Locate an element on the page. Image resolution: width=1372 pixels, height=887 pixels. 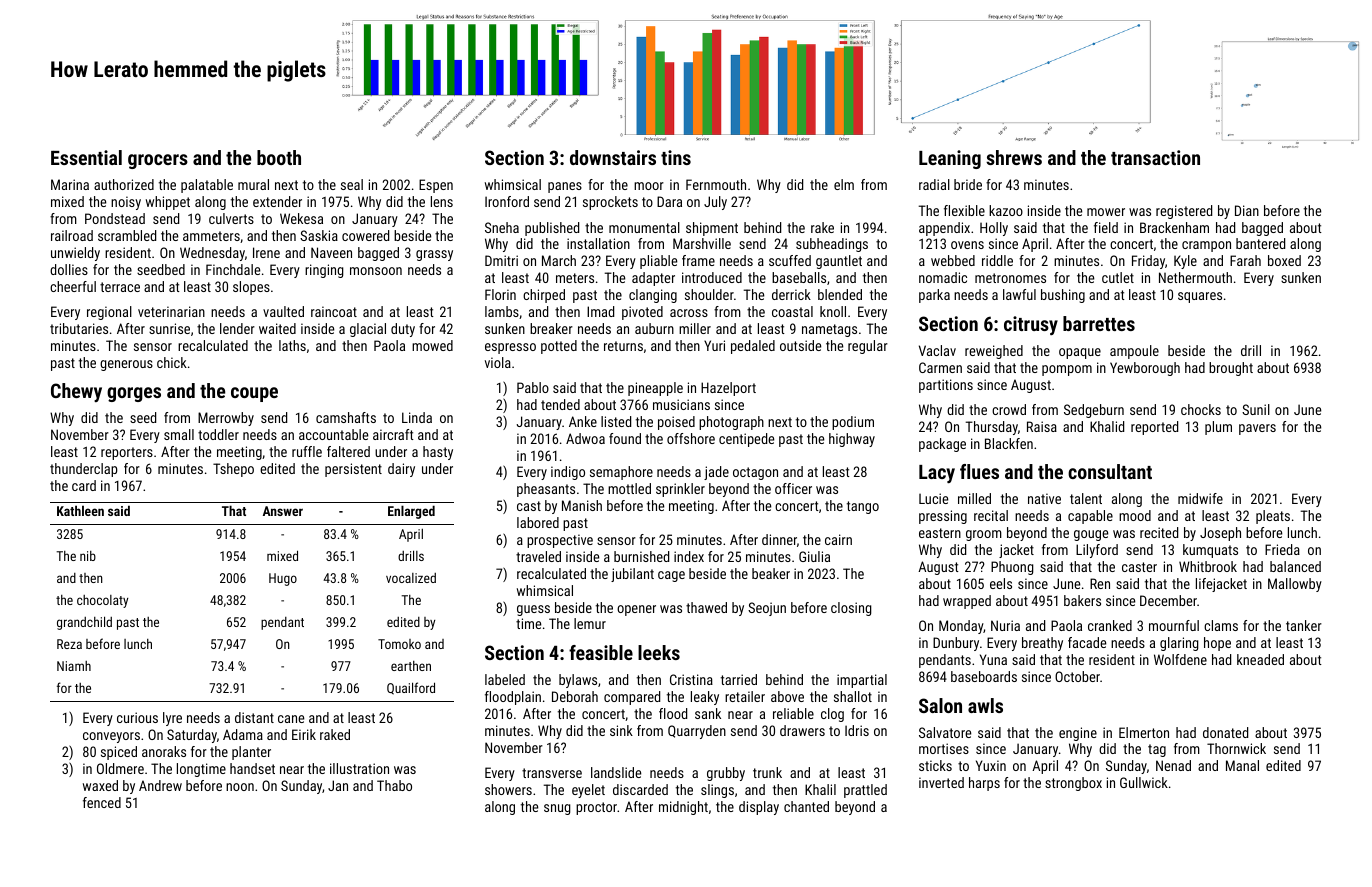
fenced is located at coordinates (102, 802).
